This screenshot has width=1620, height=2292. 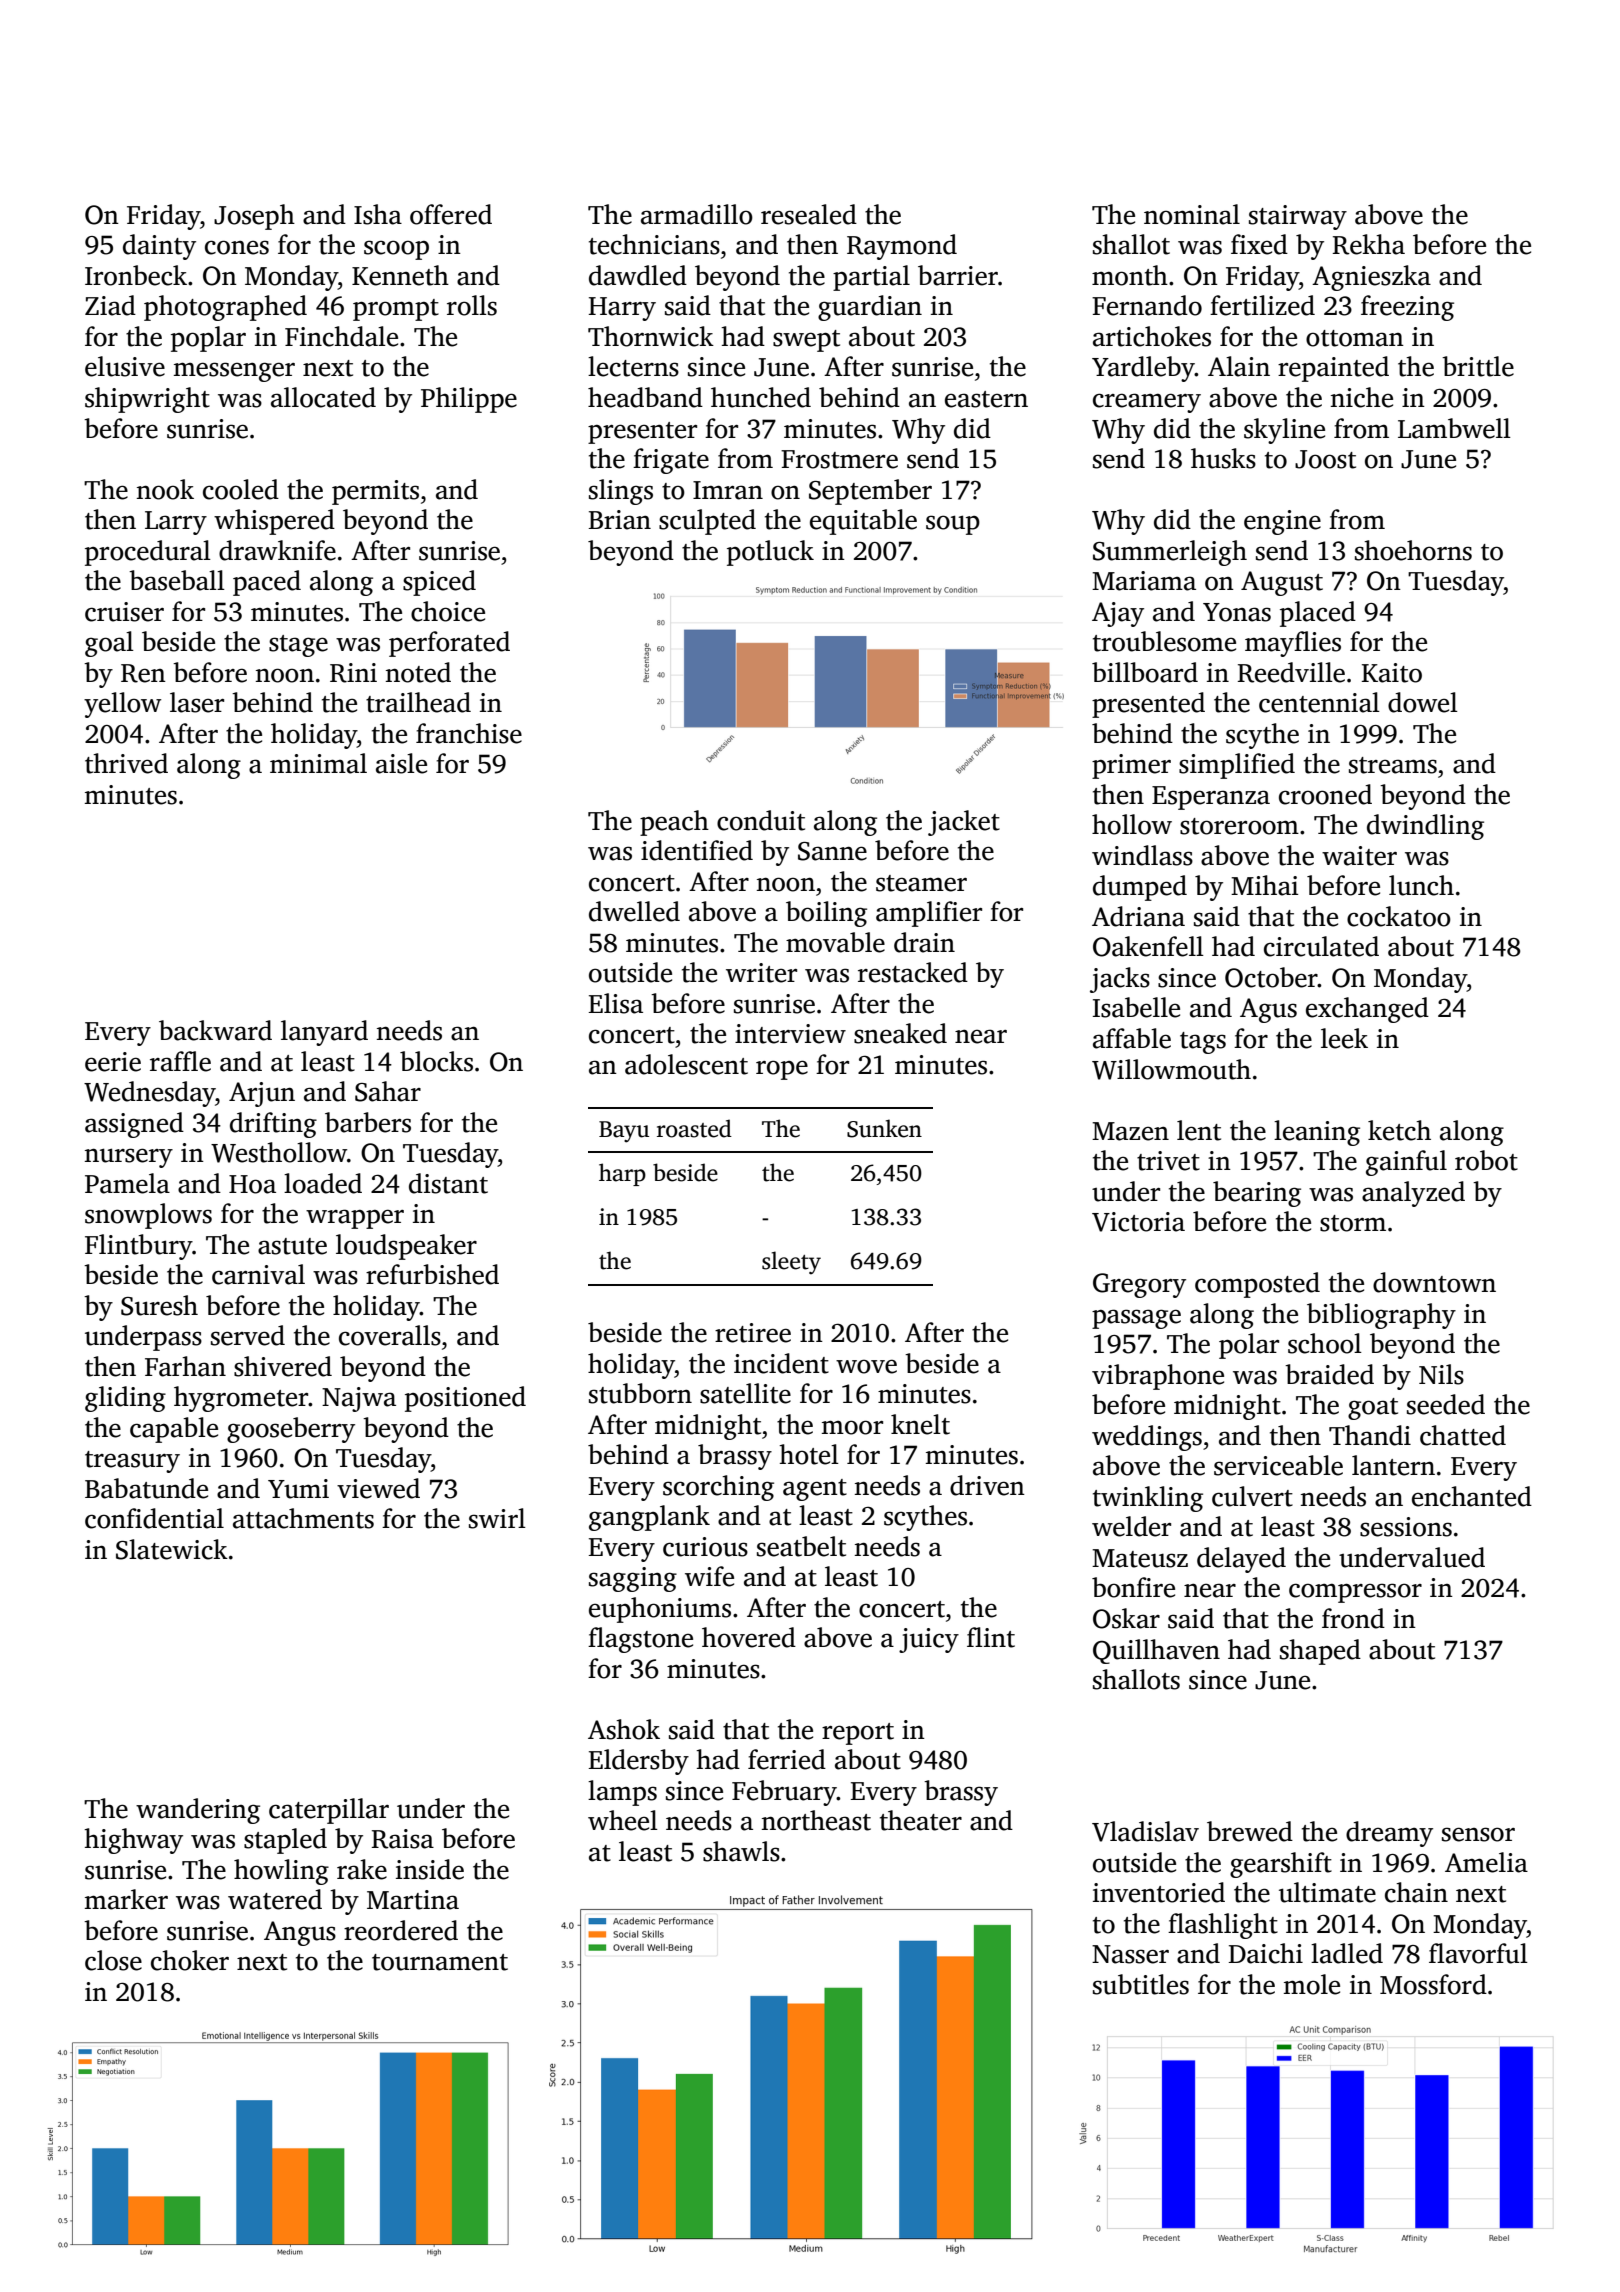 I want to click on dainty, so click(x=159, y=247).
